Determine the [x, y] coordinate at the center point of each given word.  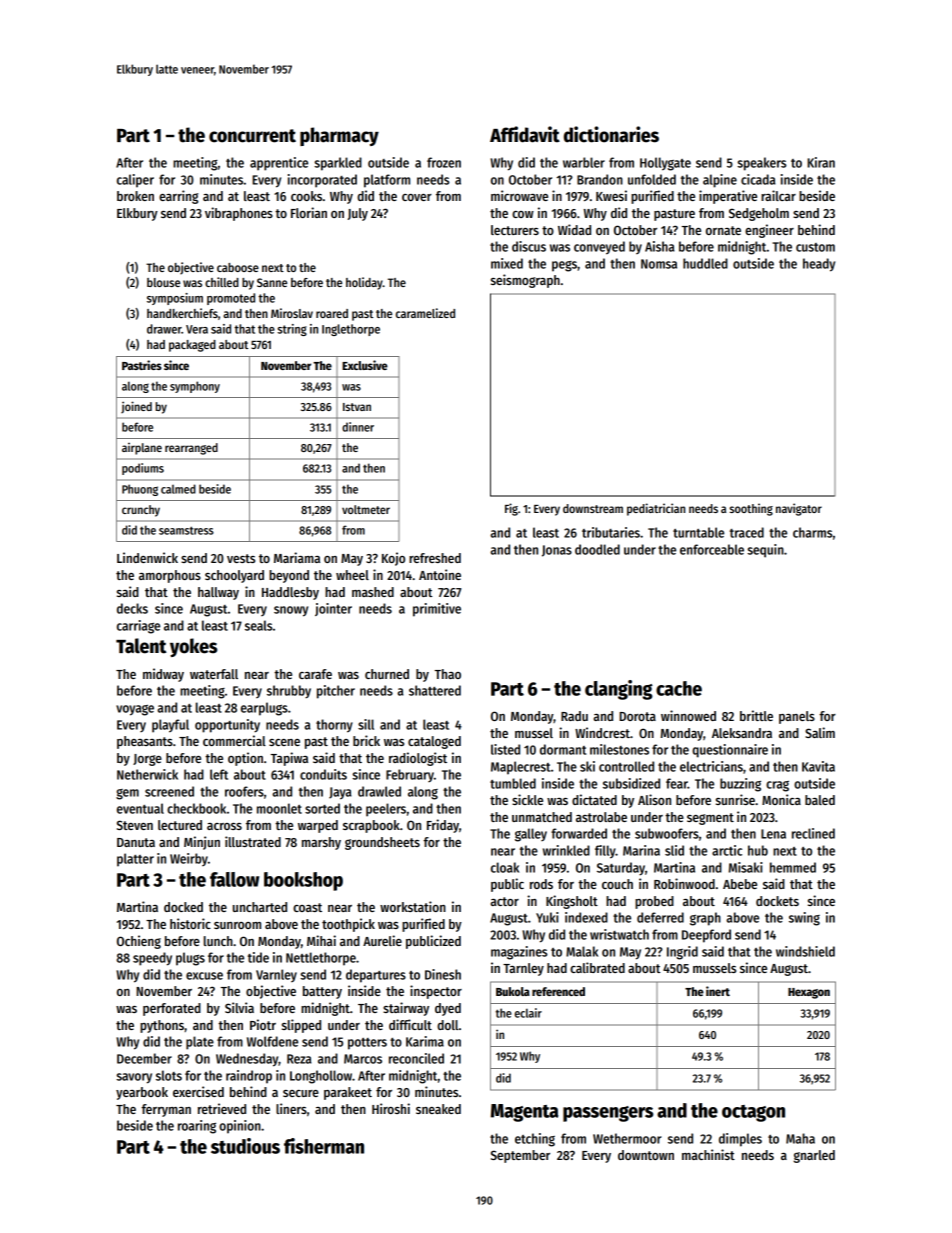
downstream [593, 508]
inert [718, 991]
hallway [218, 593]
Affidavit [525, 134]
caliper [135, 181]
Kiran [821, 162]
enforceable [712, 549]
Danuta [136, 842]
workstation [413, 906]
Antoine [440, 574]
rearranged [191, 449]
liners [291, 1108]
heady [819, 265]
